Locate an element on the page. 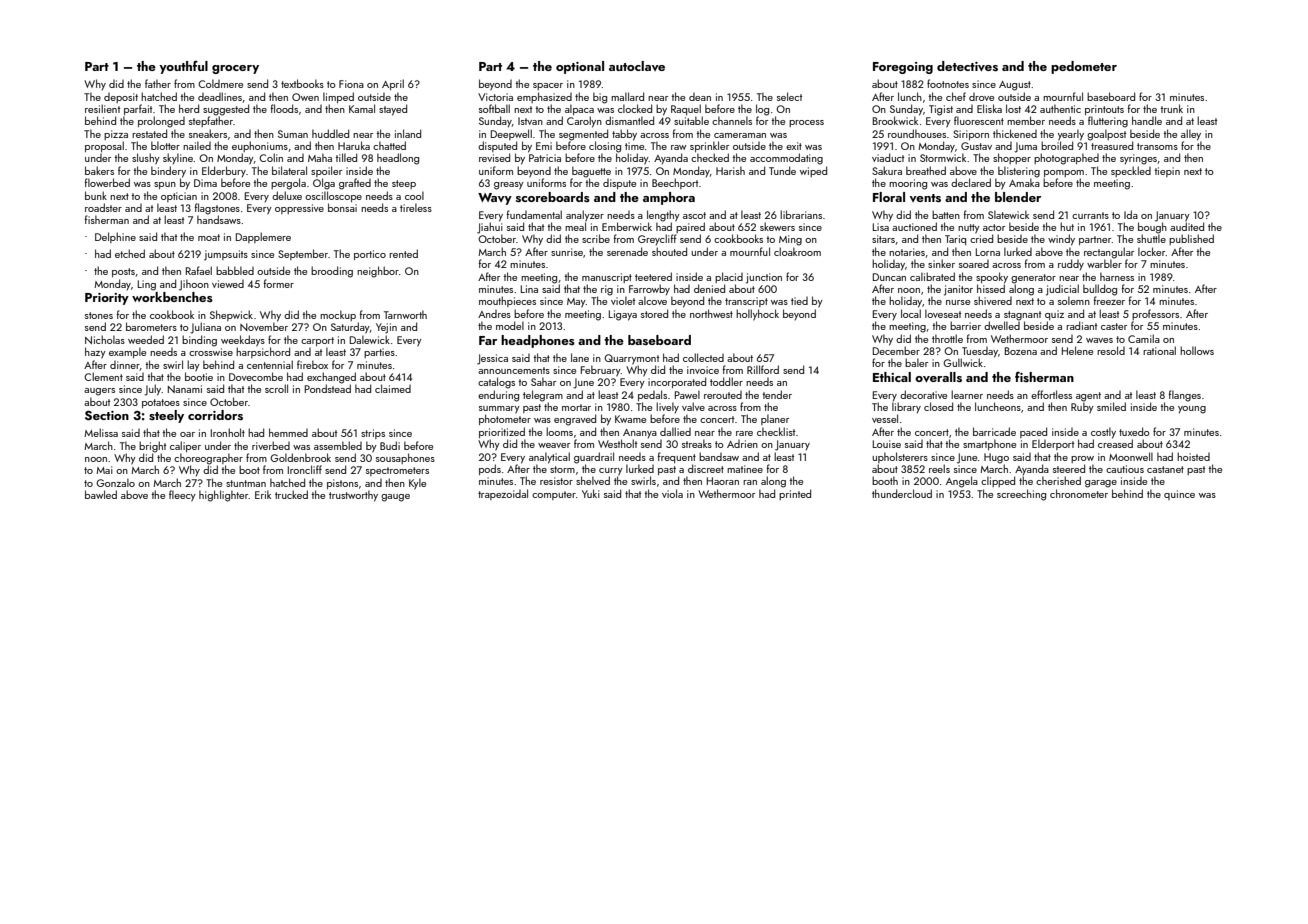 The height and width of the document is (924, 1308). Amaka is located at coordinates (1024, 182).
